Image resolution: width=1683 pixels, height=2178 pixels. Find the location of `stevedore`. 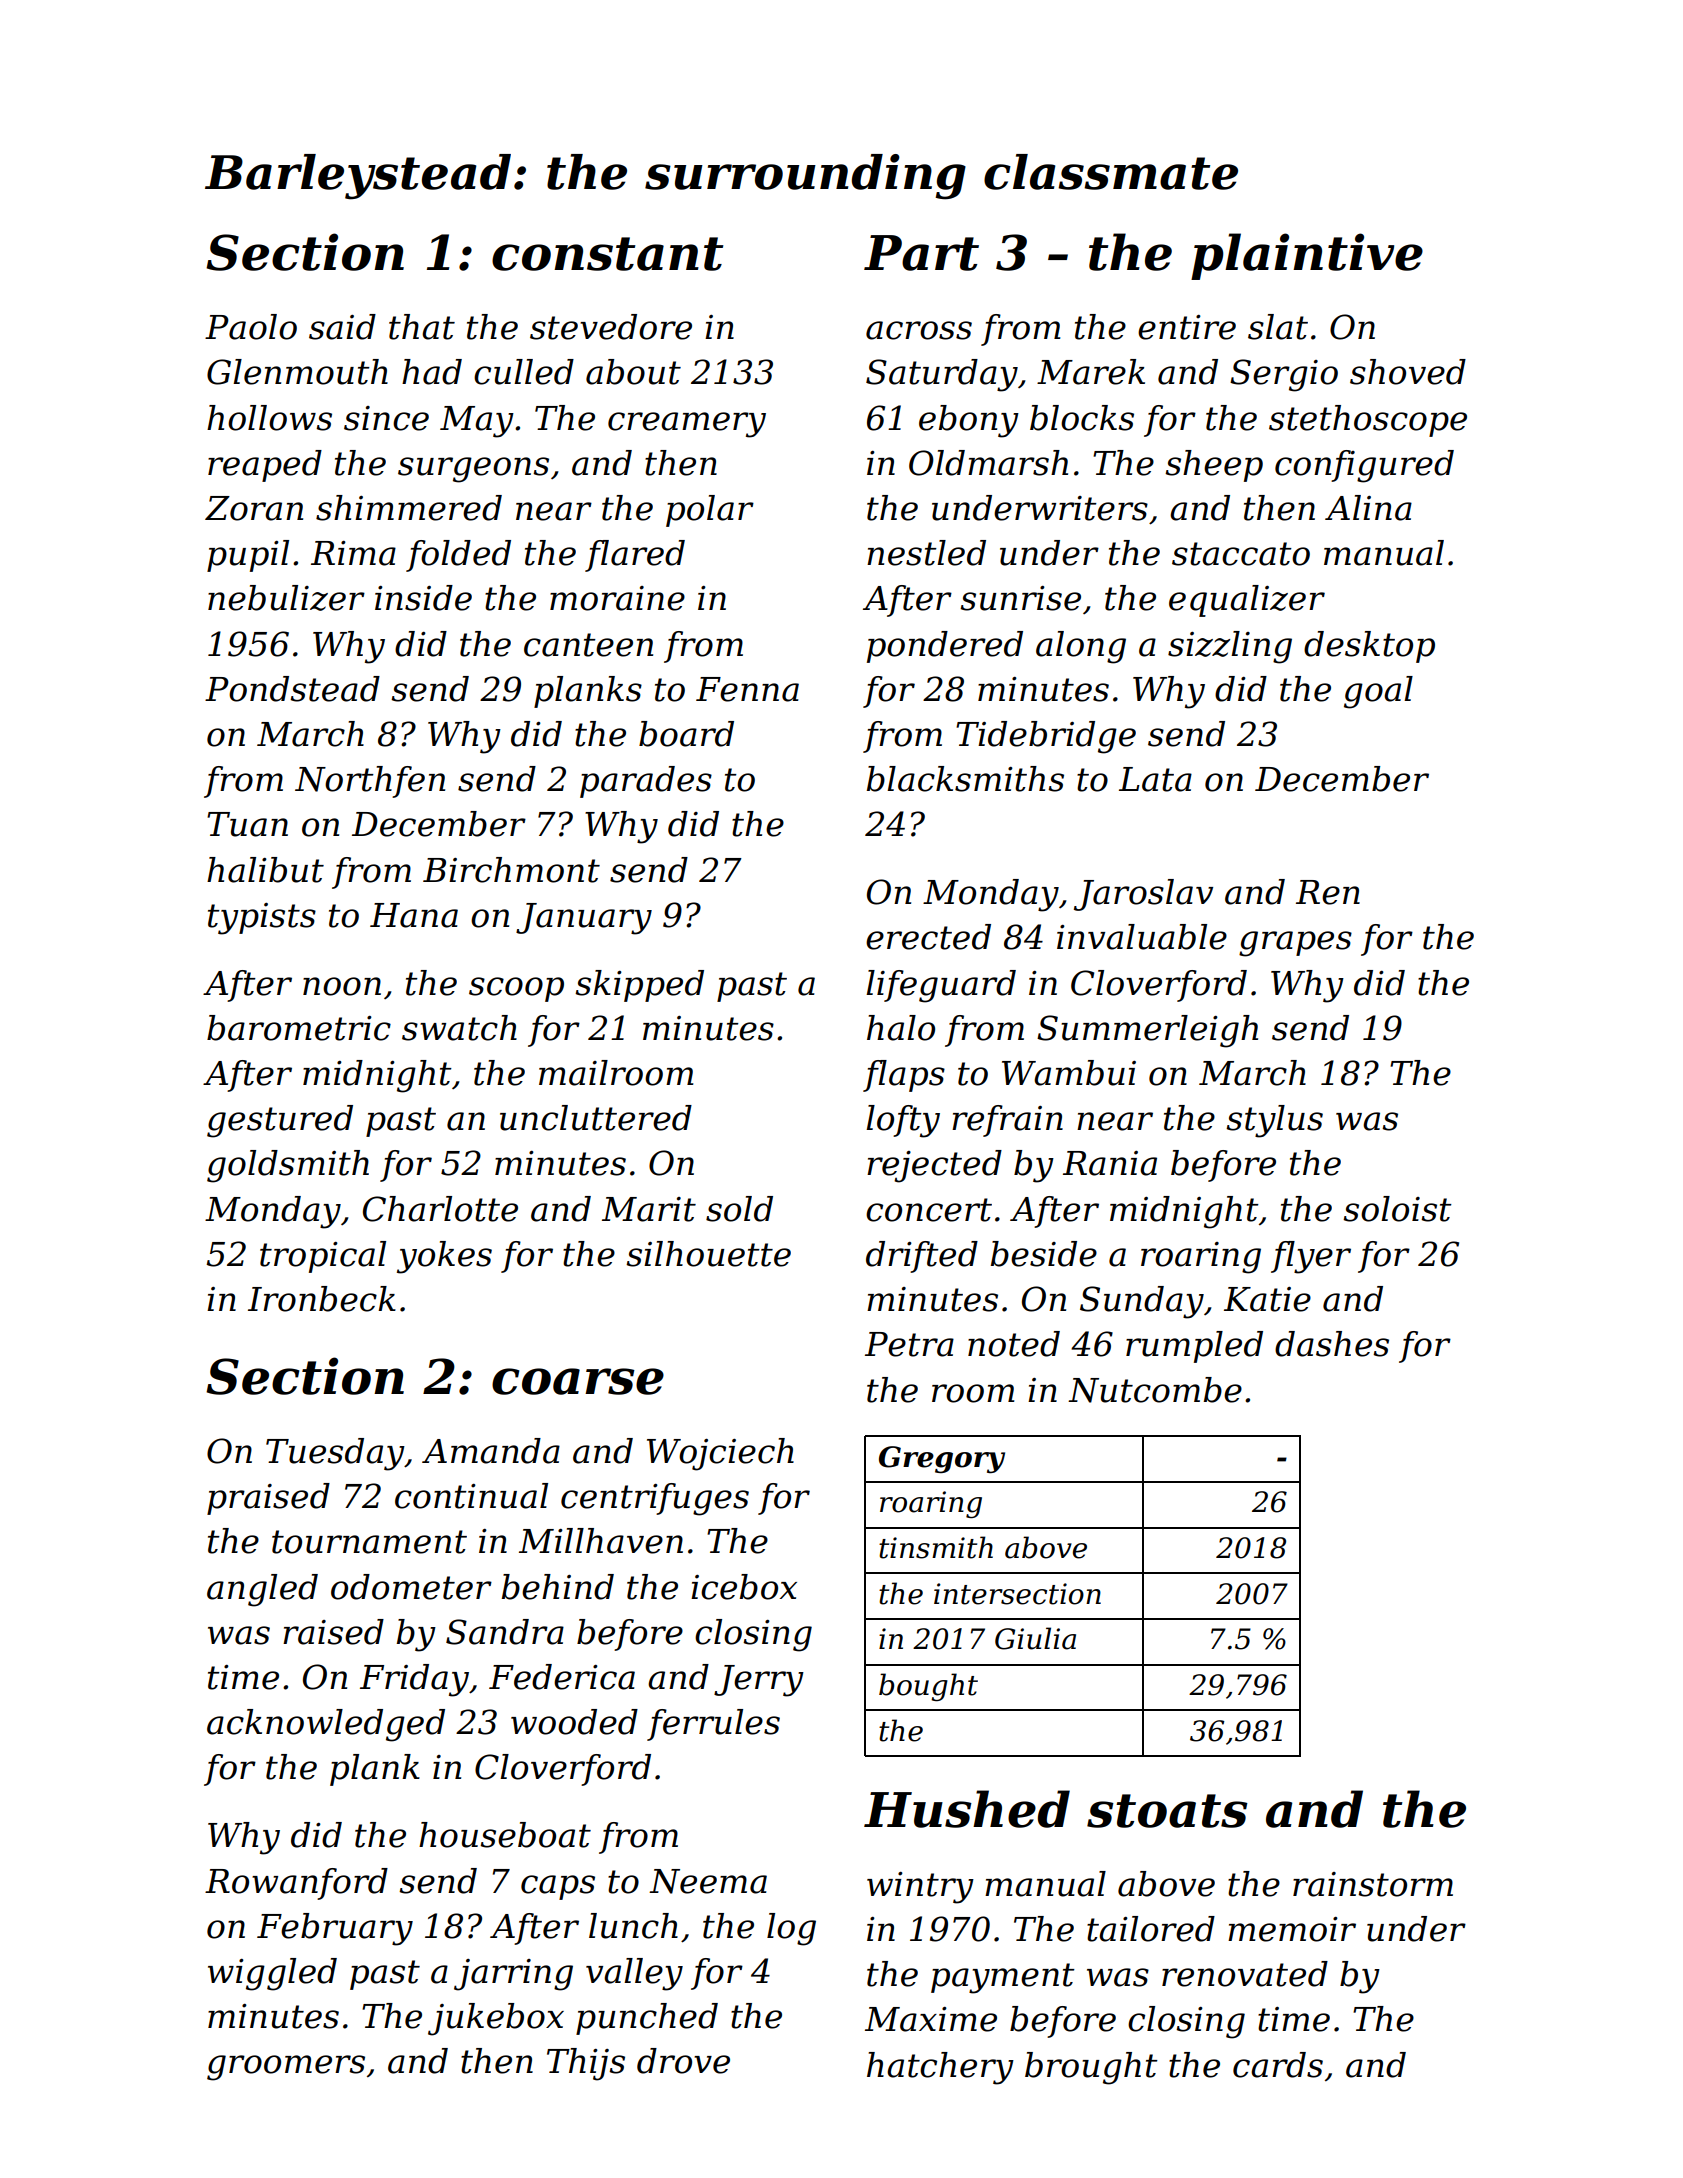

stevedore is located at coordinates (611, 327).
